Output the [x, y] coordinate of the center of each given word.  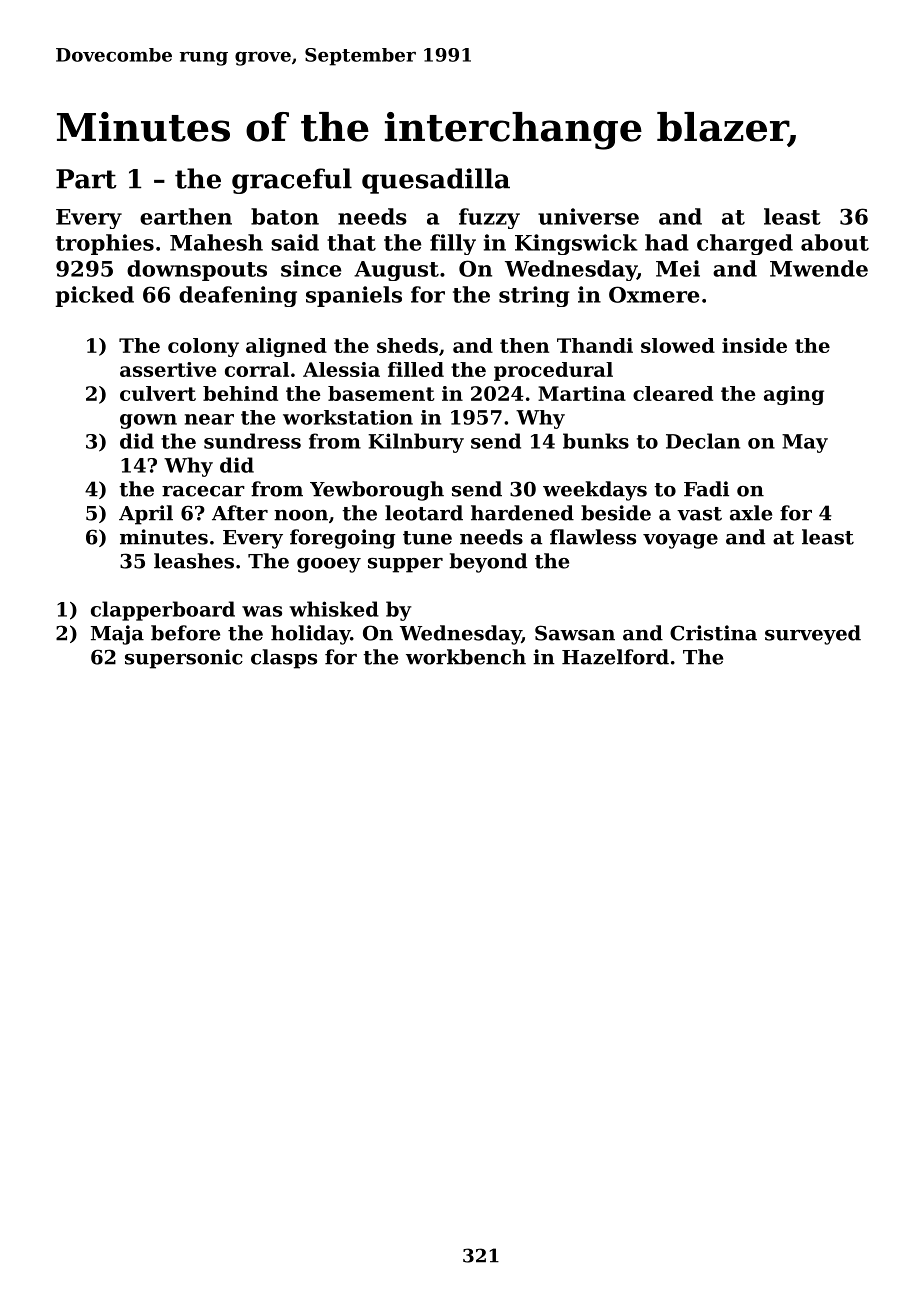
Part [86, 179]
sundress [252, 441]
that [351, 242]
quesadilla [436, 181]
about [835, 242]
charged [745, 244]
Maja [117, 635]
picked [95, 296]
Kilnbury [416, 443]
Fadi [706, 489]
